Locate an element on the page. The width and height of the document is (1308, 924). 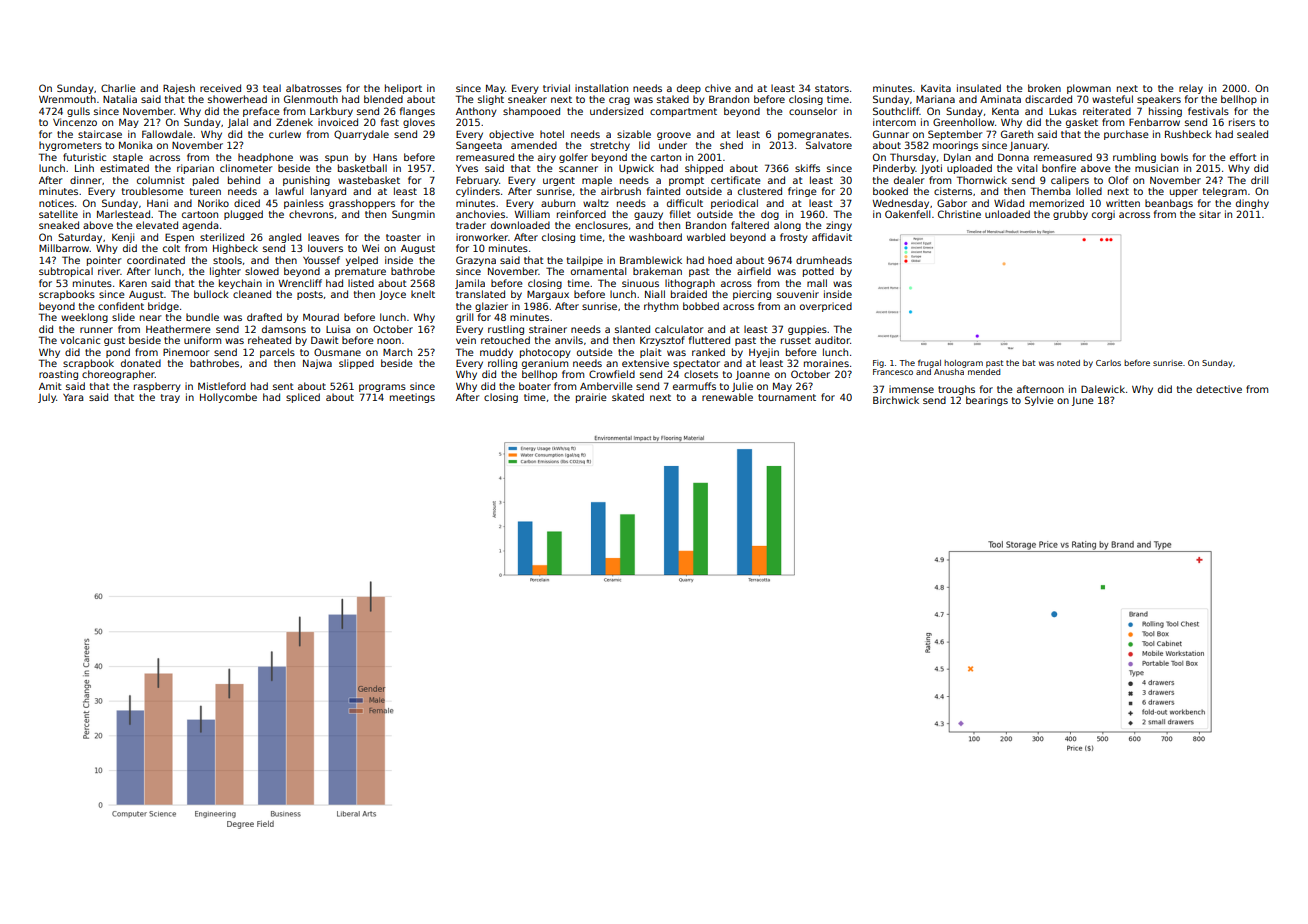
risers is located at coordinates (1242, 122).
